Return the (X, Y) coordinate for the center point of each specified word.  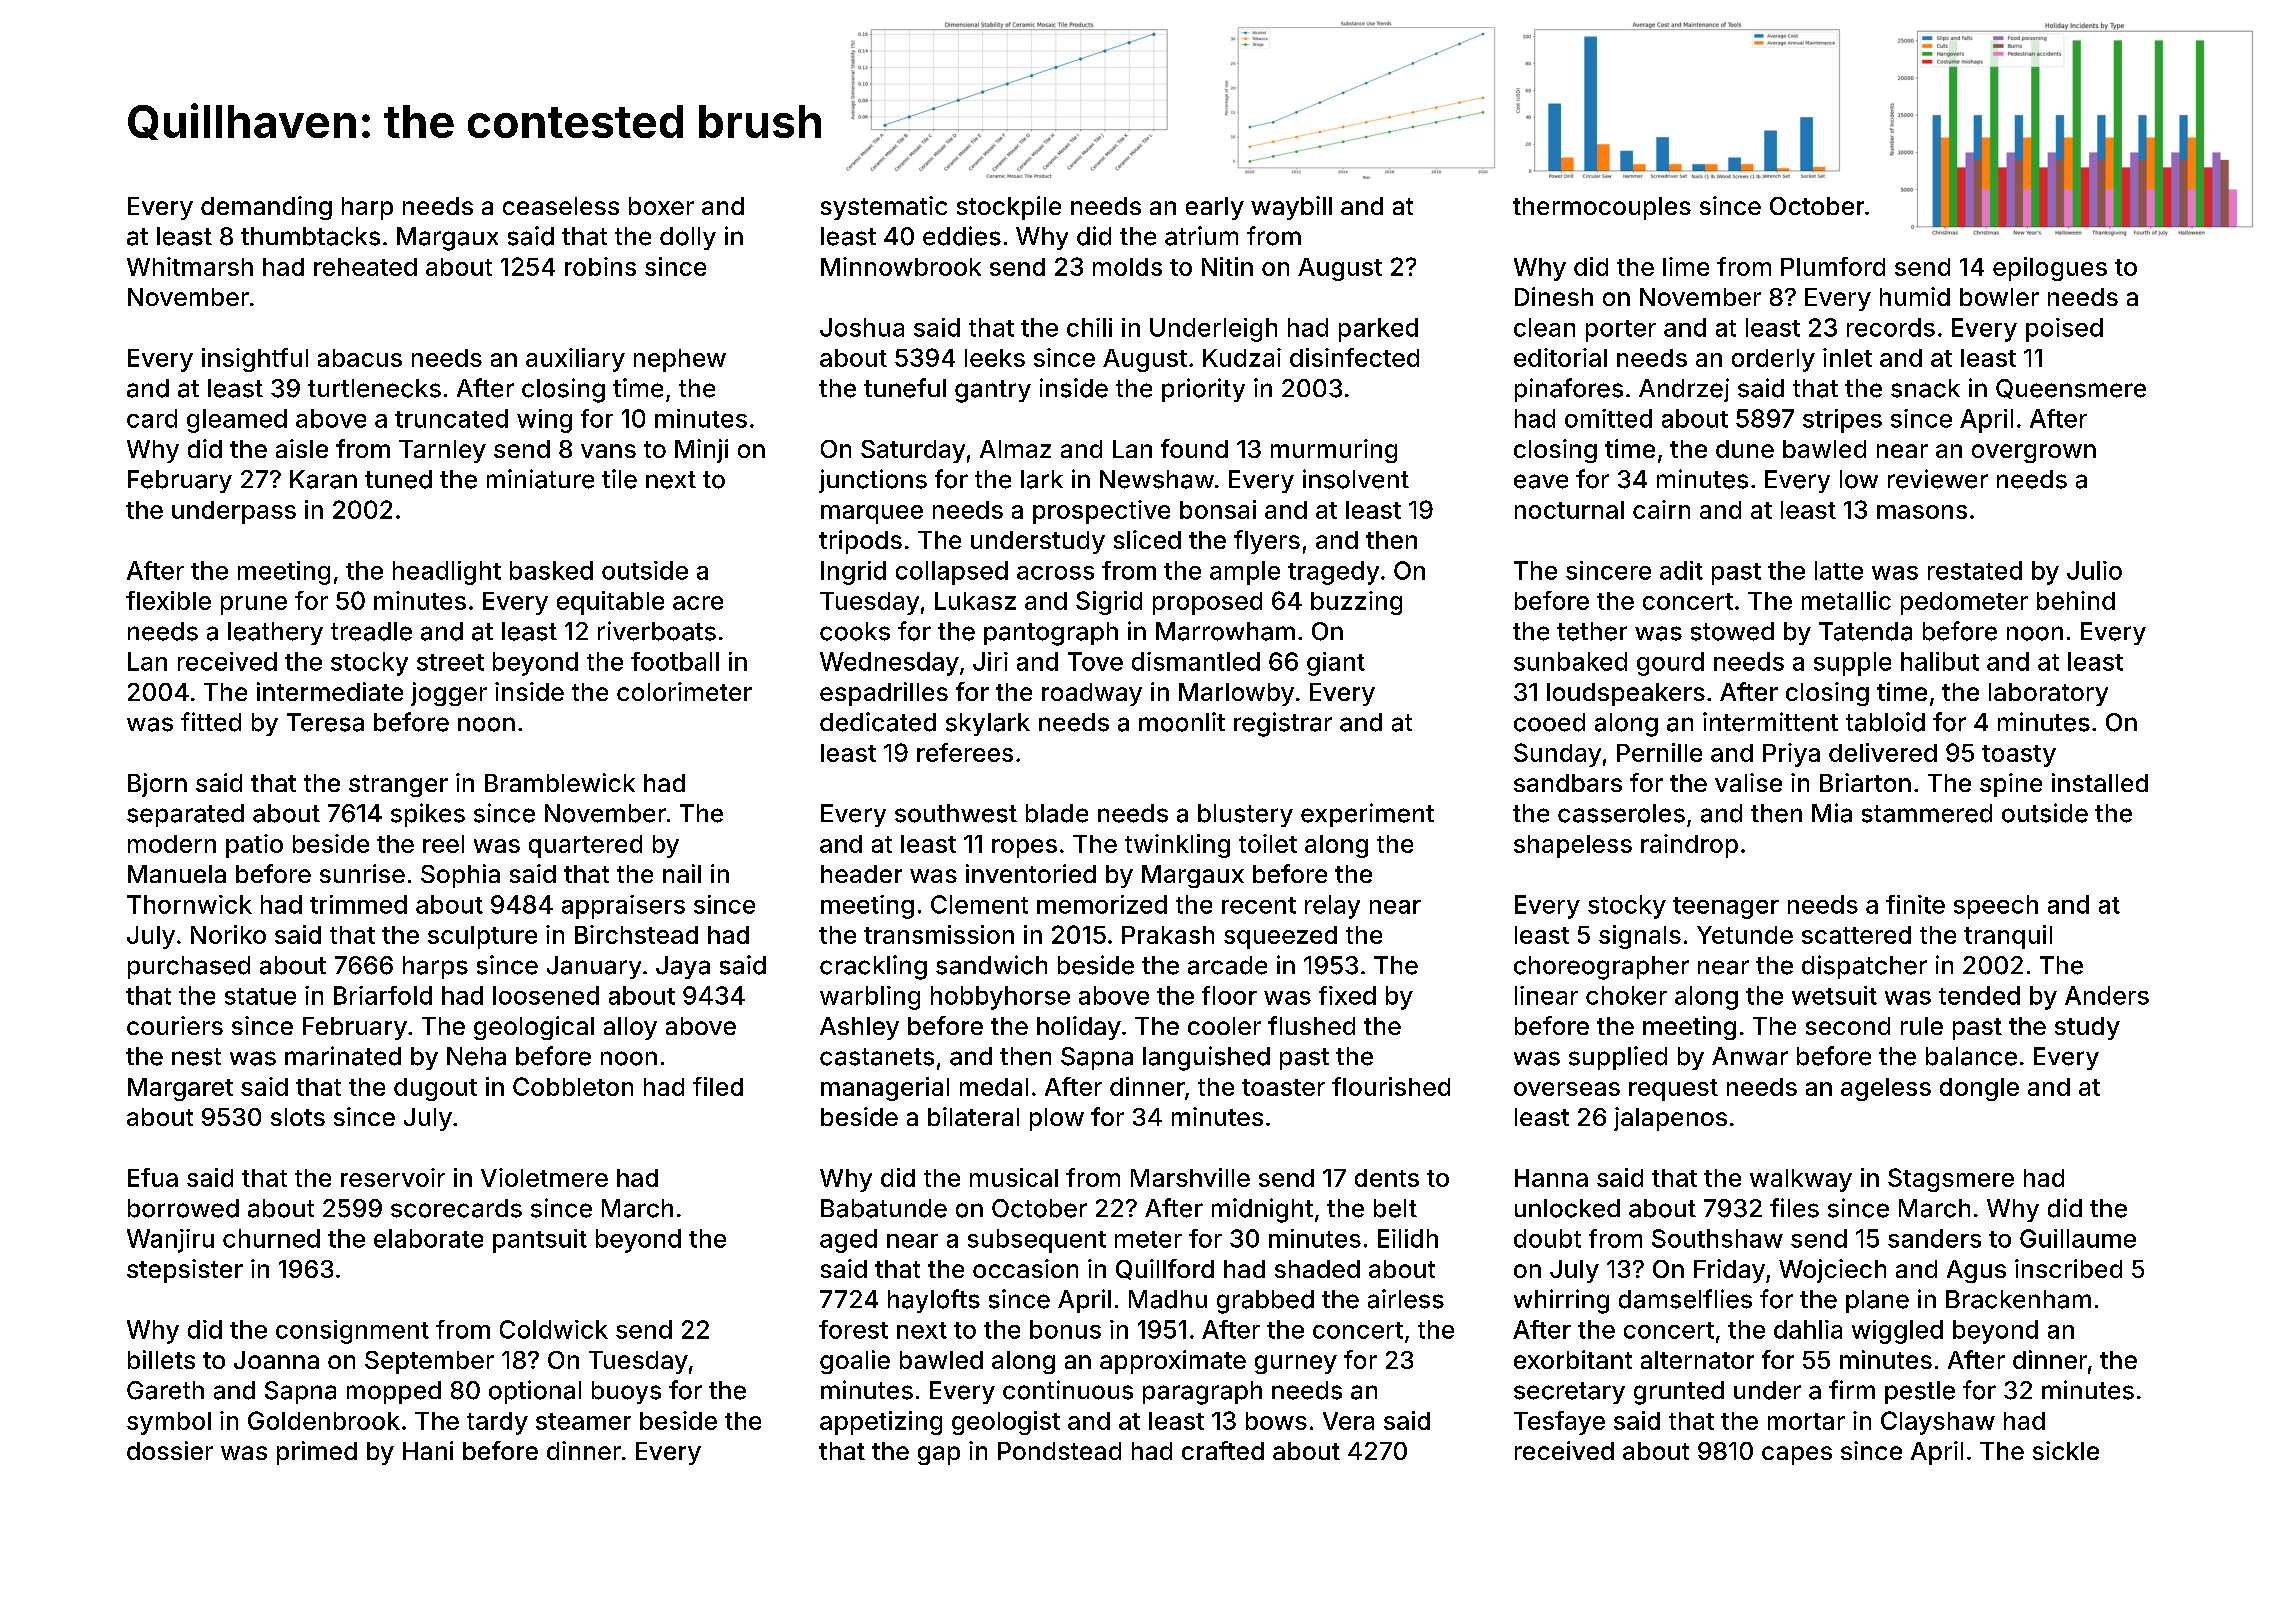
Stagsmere (1951, 1180)
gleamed (237, 421)
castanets (877, 1057)
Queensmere (2071, 389)
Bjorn (157, 785)
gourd (1670, 664)
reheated (365, 267)
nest (196, 1057)
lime (1686, 266)
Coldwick (554, 1329)
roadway (1092, 694)
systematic (884, 208)
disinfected (1354, 357)
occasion (1025, 1268)
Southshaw (1717, 1238)
